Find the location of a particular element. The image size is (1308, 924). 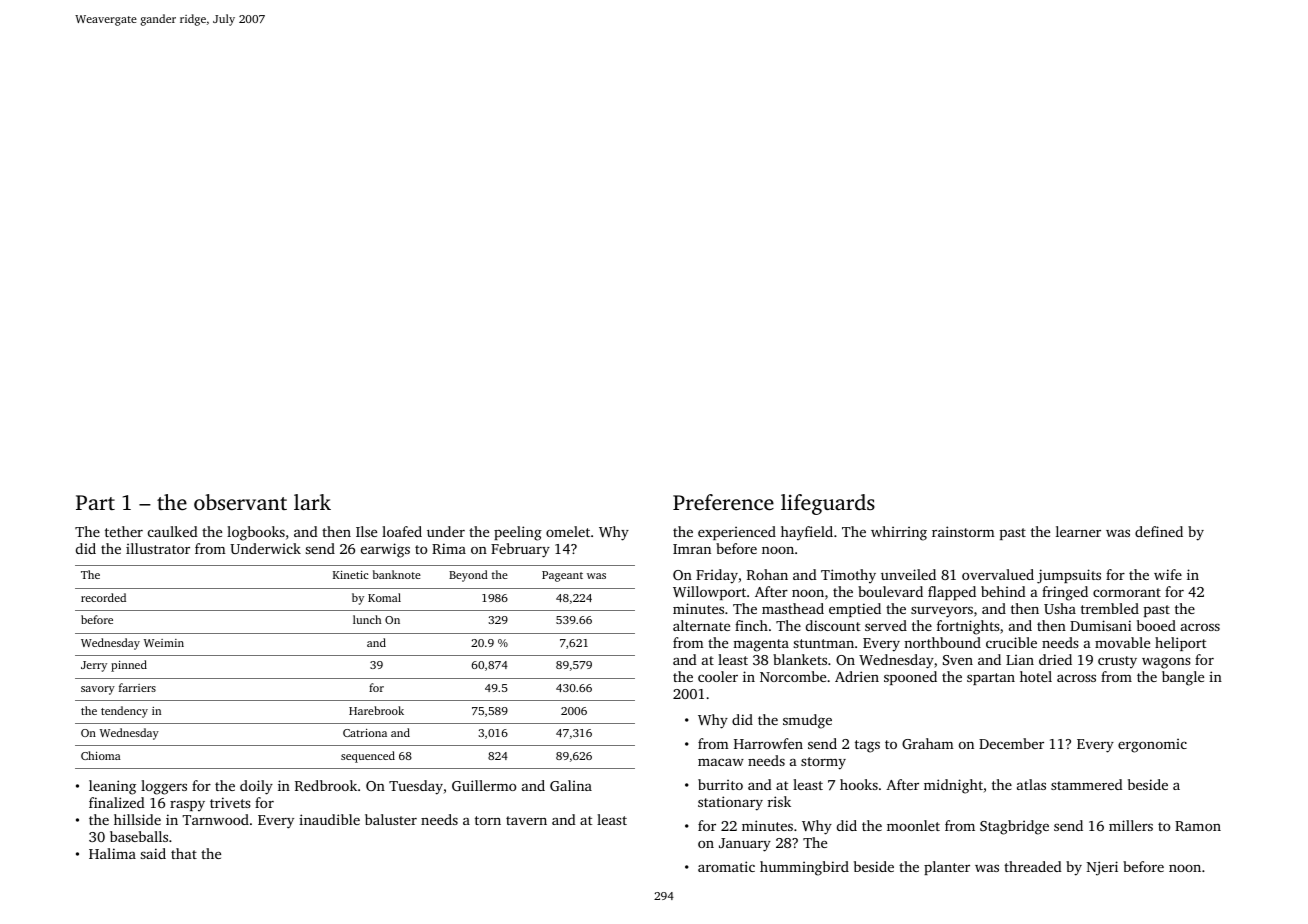

millers is located at coordinates (1131, 825).
